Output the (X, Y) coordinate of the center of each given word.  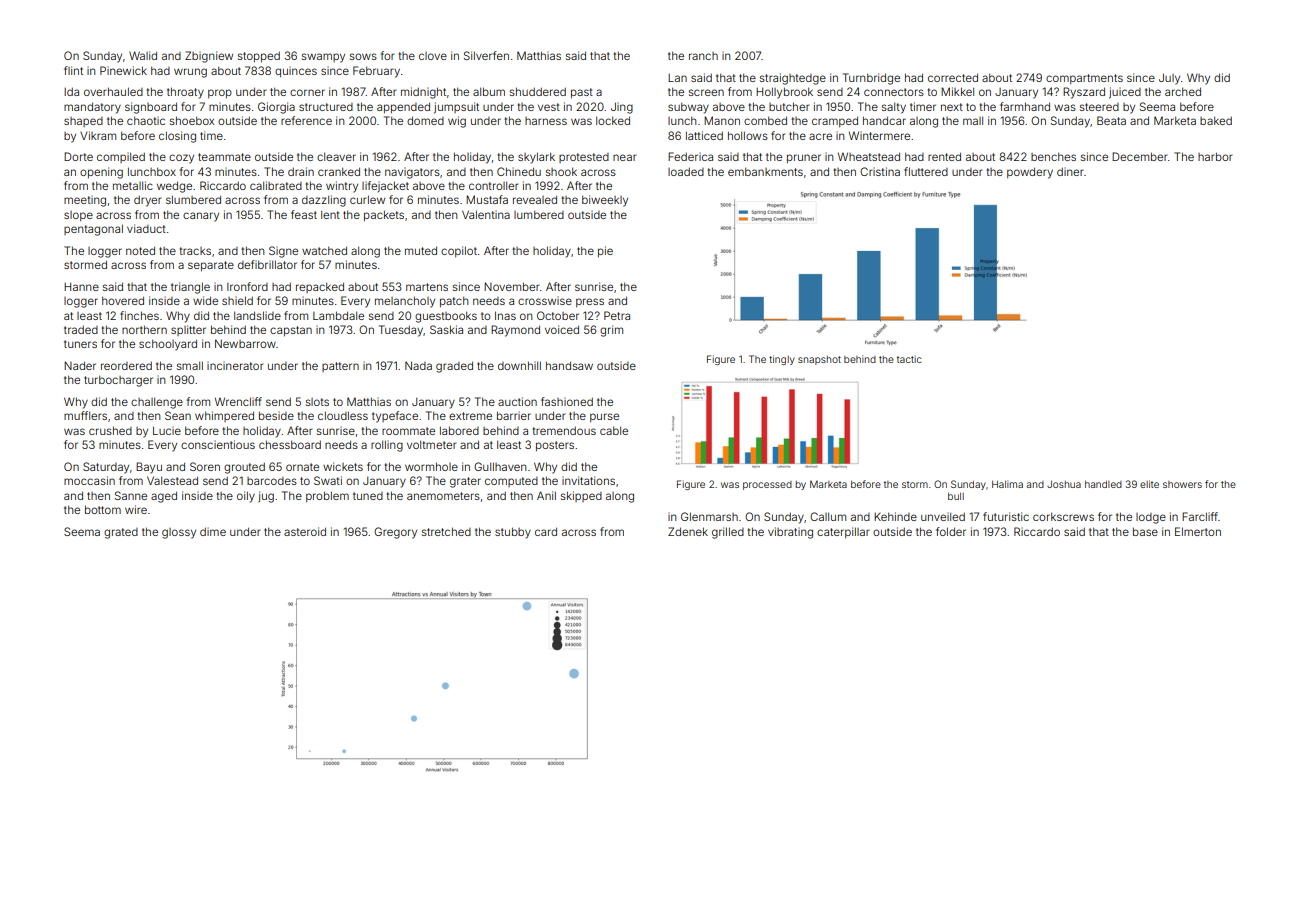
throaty (185, 93)
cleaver (336, 156)
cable (614, 430)
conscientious (218, 444)
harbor (1215, 156)
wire (136, 509)
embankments (765, 171)
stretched (446, 531)
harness (546, 121)
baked (1216, 120)
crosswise (545, 301)
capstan (291, 331)
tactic (909, 359)
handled (1103, 484)
